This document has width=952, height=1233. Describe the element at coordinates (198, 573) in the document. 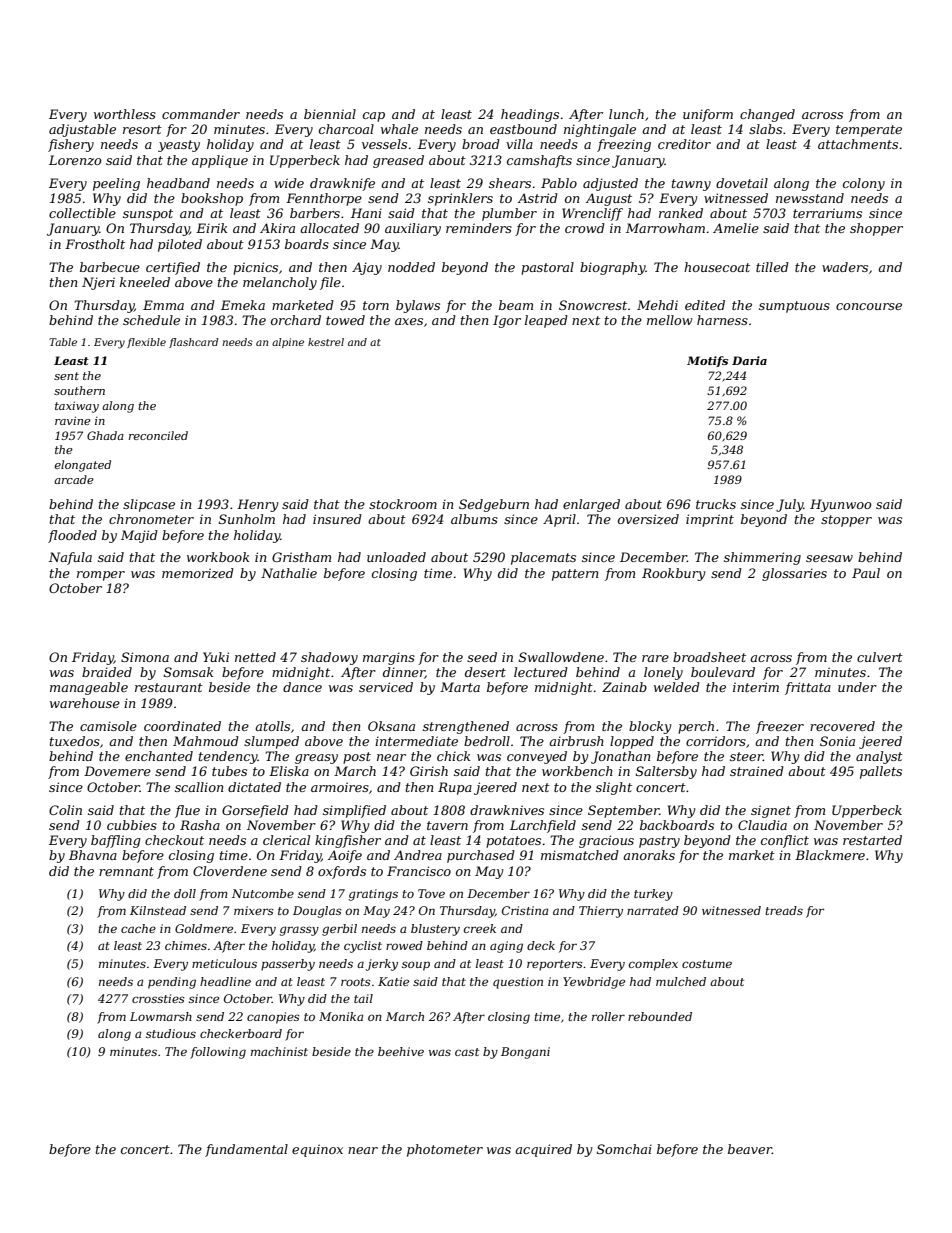

I see `memorized` at that location.
